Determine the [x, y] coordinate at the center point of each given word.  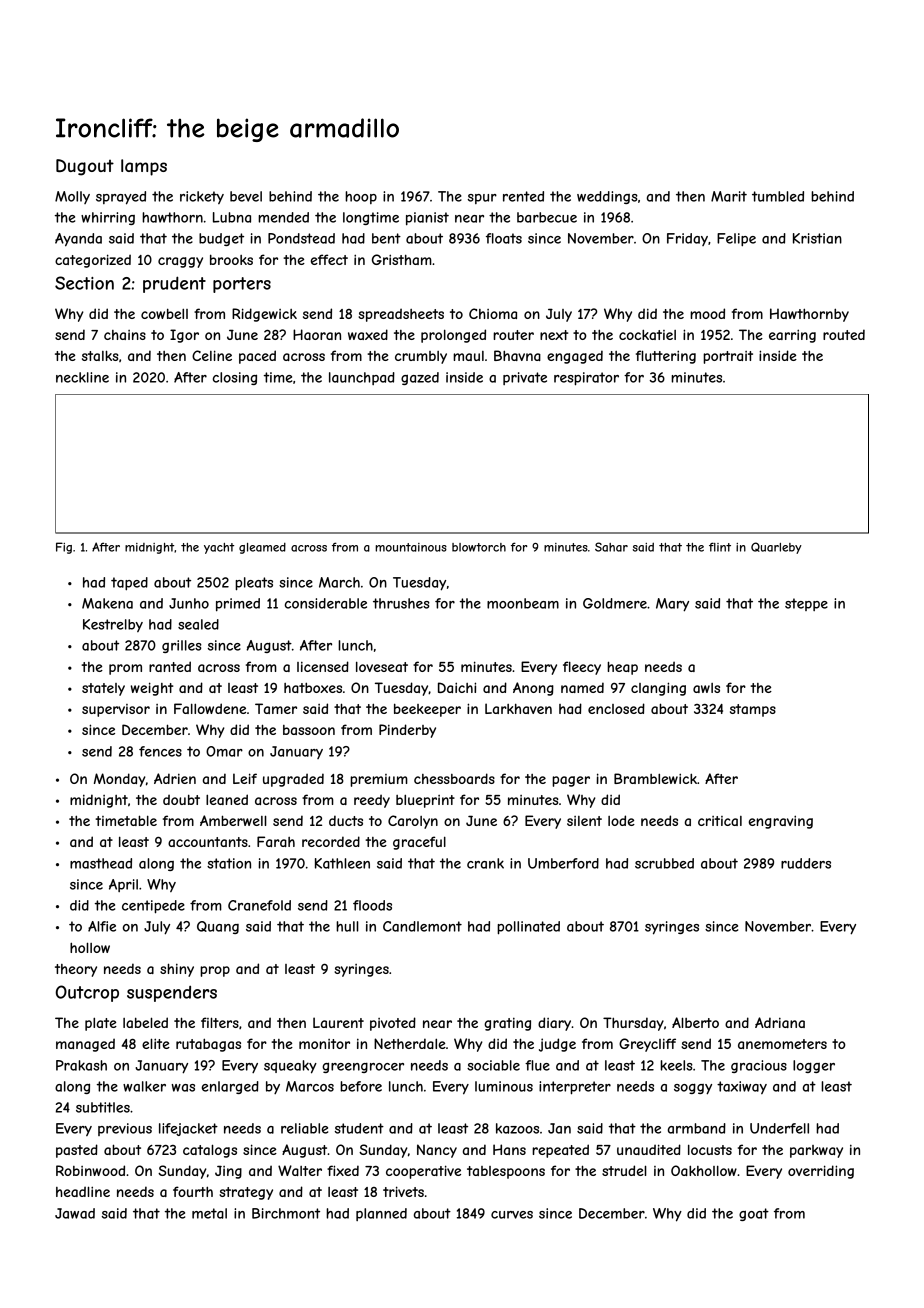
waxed [368, 334]
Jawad [75, 1213]
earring [792, 336]
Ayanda [78, 240]
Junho [189, 603]
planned [381, 1214]
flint [720, 547]
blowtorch [479, 547]
